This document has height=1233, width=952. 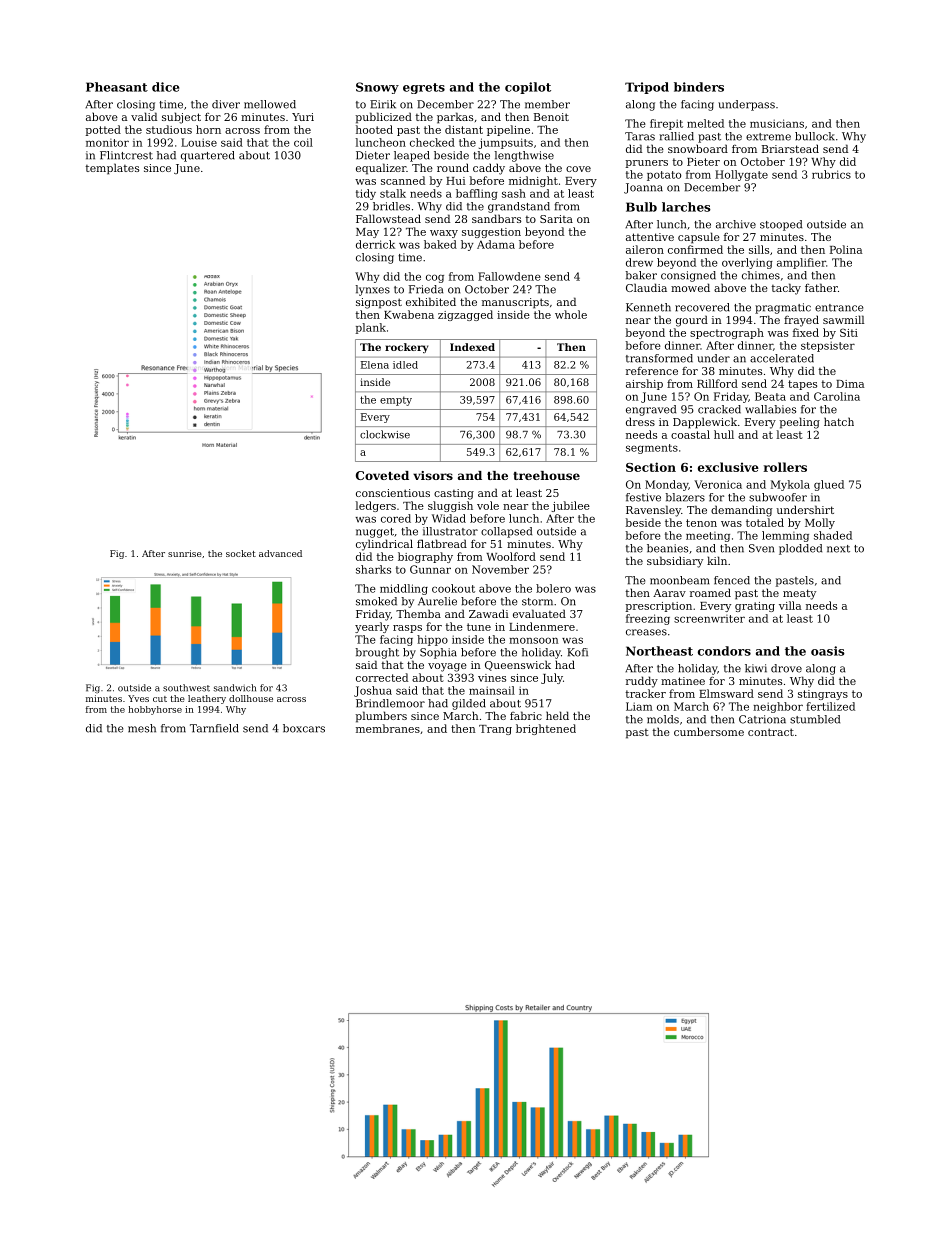 I want to click on Mykola, so click(x=790, y=485).
